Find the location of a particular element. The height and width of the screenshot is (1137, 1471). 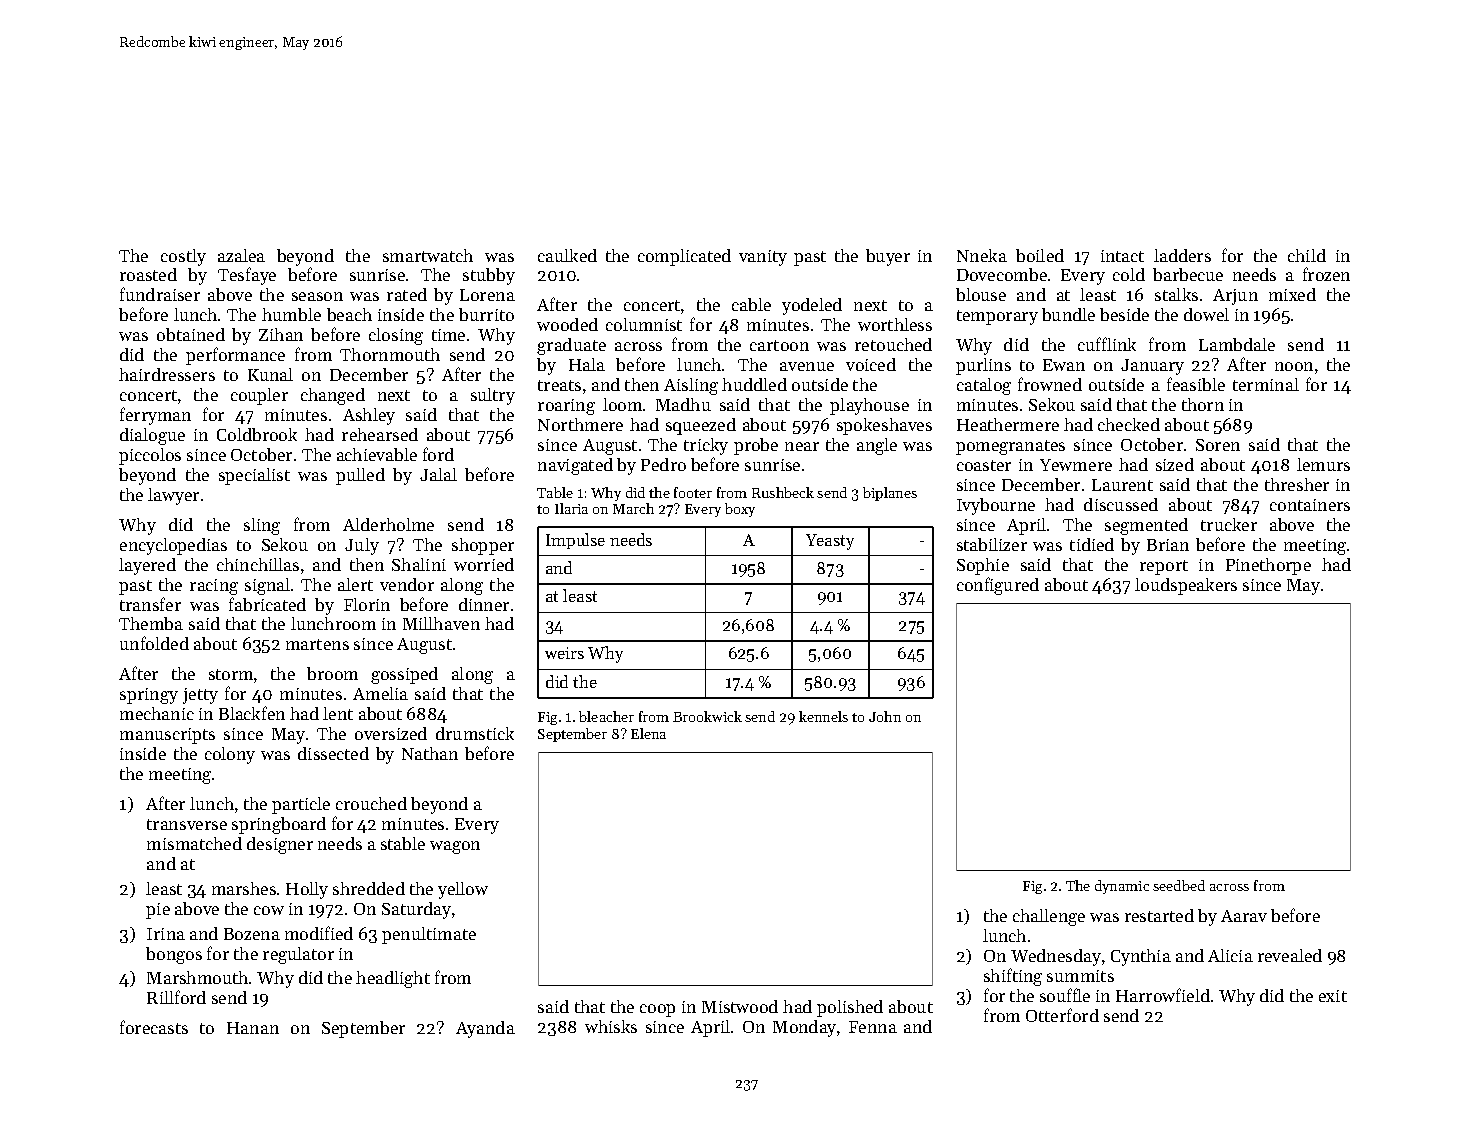

seedbed is located at coordinates (1179, 885).
